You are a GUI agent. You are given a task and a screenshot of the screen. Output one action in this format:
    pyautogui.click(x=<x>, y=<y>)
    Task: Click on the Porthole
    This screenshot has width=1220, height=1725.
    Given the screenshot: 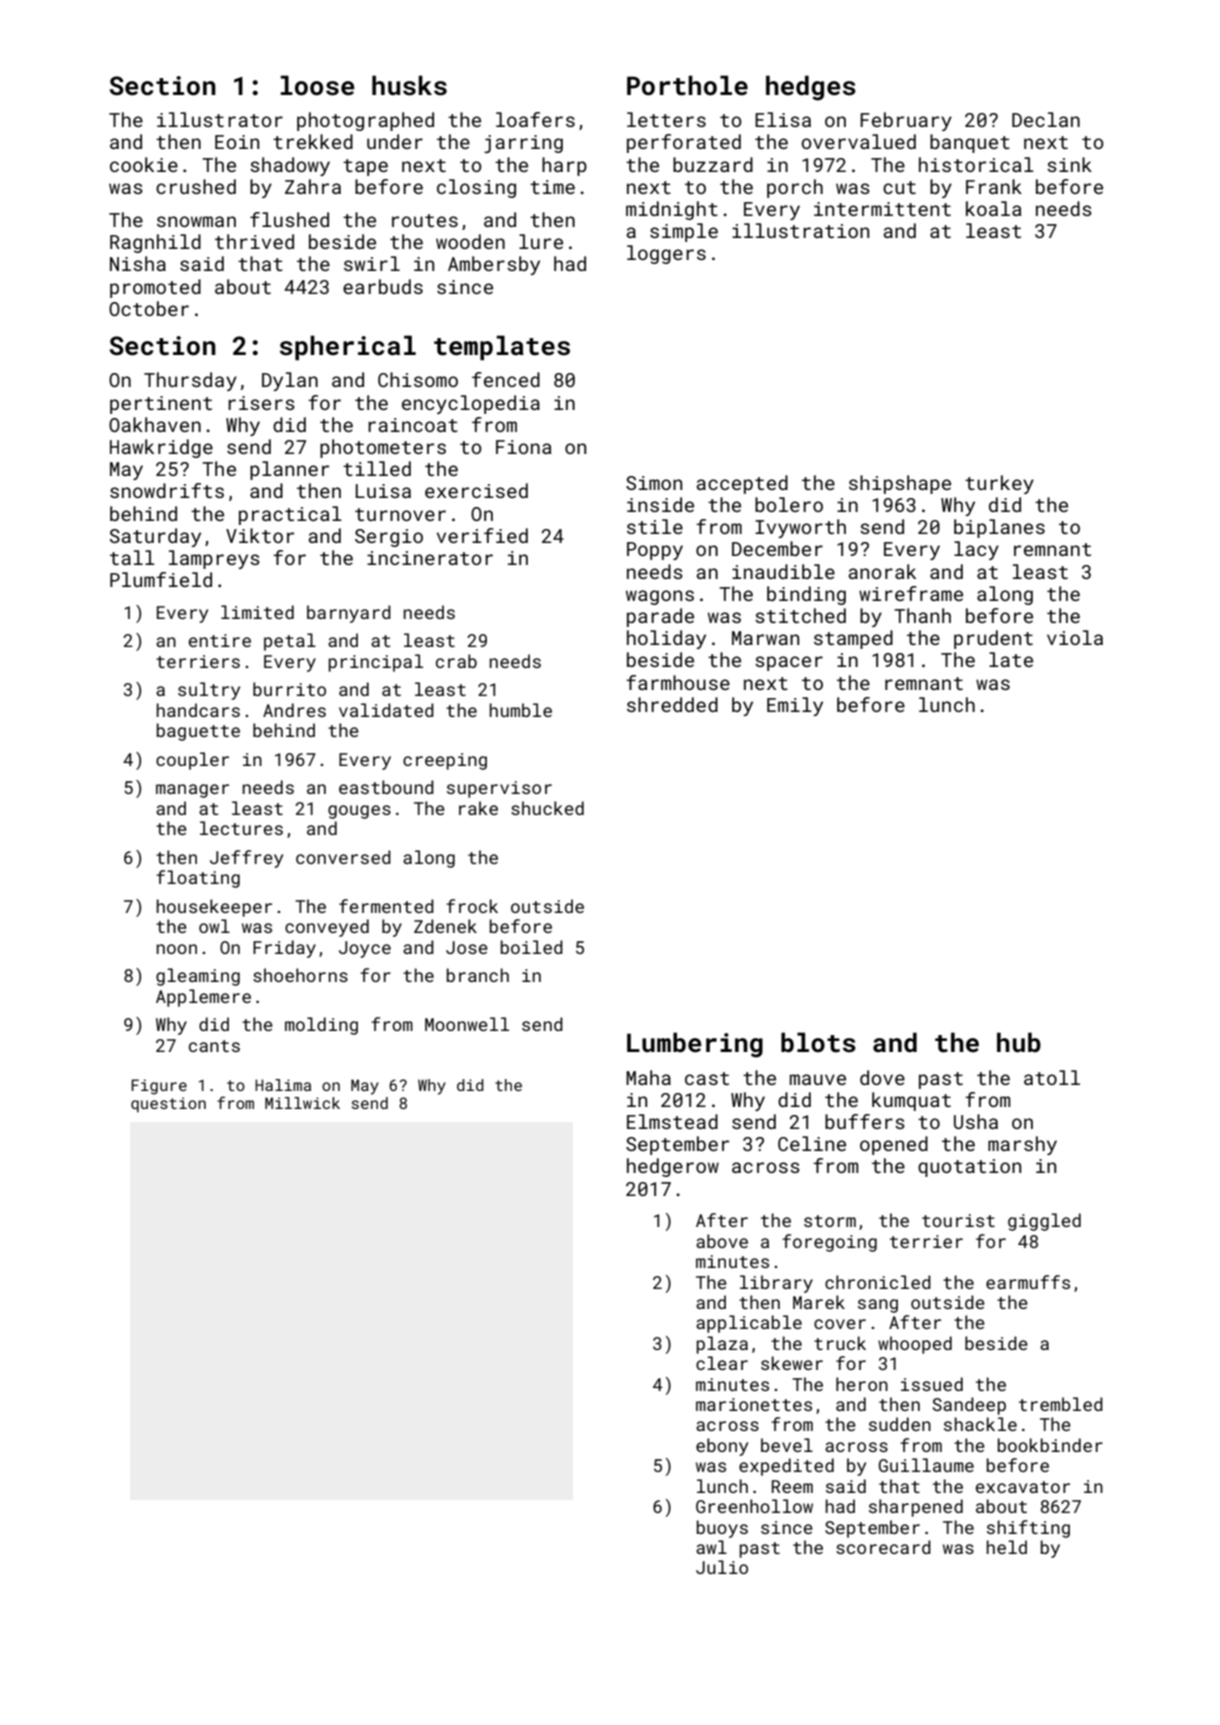 What is the action you would take?
    pyautogui.click(x=687, y=85)
